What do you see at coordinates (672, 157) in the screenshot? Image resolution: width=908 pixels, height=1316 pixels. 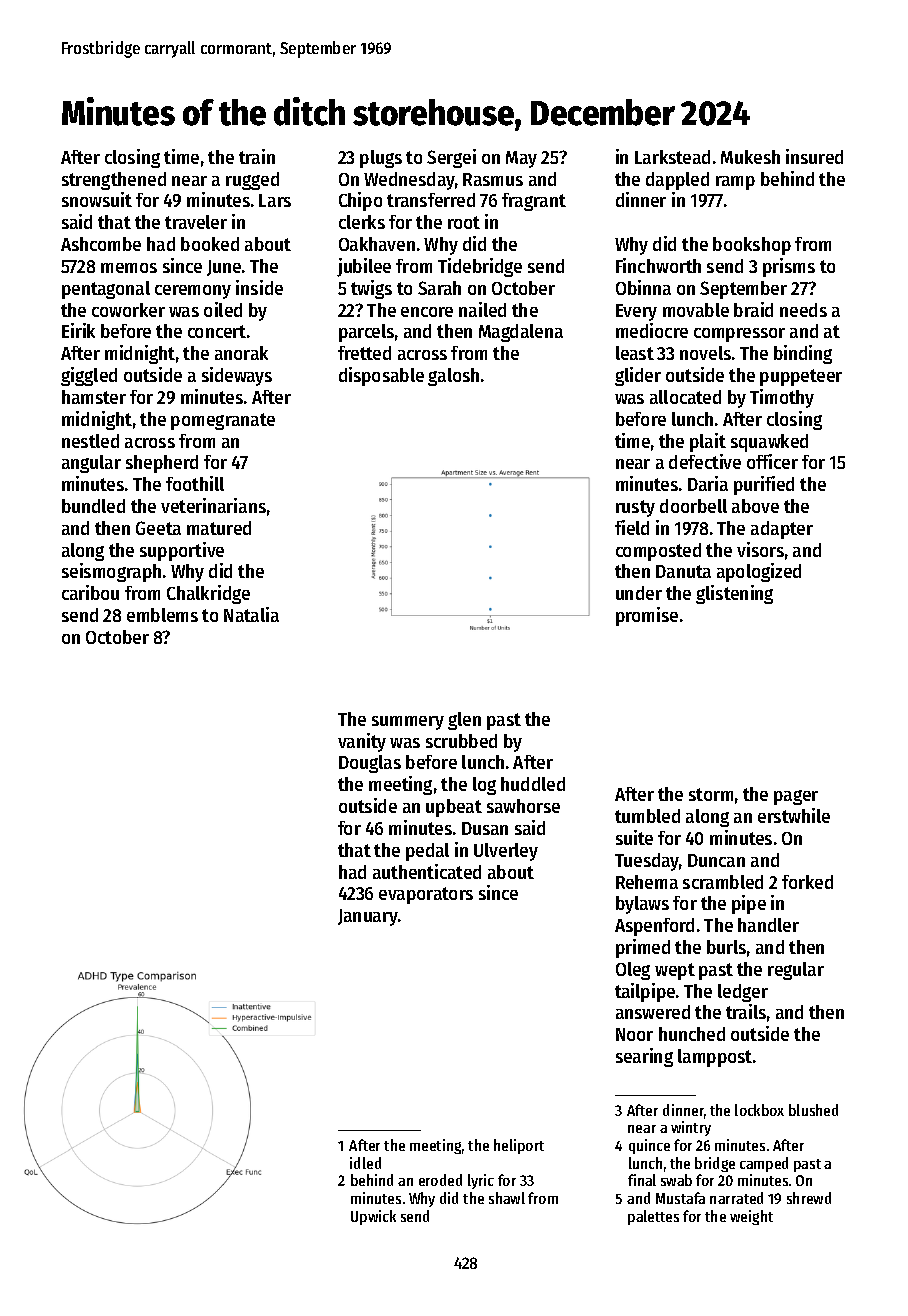 I see `Larkstead` at bounding box center [672, 157].
